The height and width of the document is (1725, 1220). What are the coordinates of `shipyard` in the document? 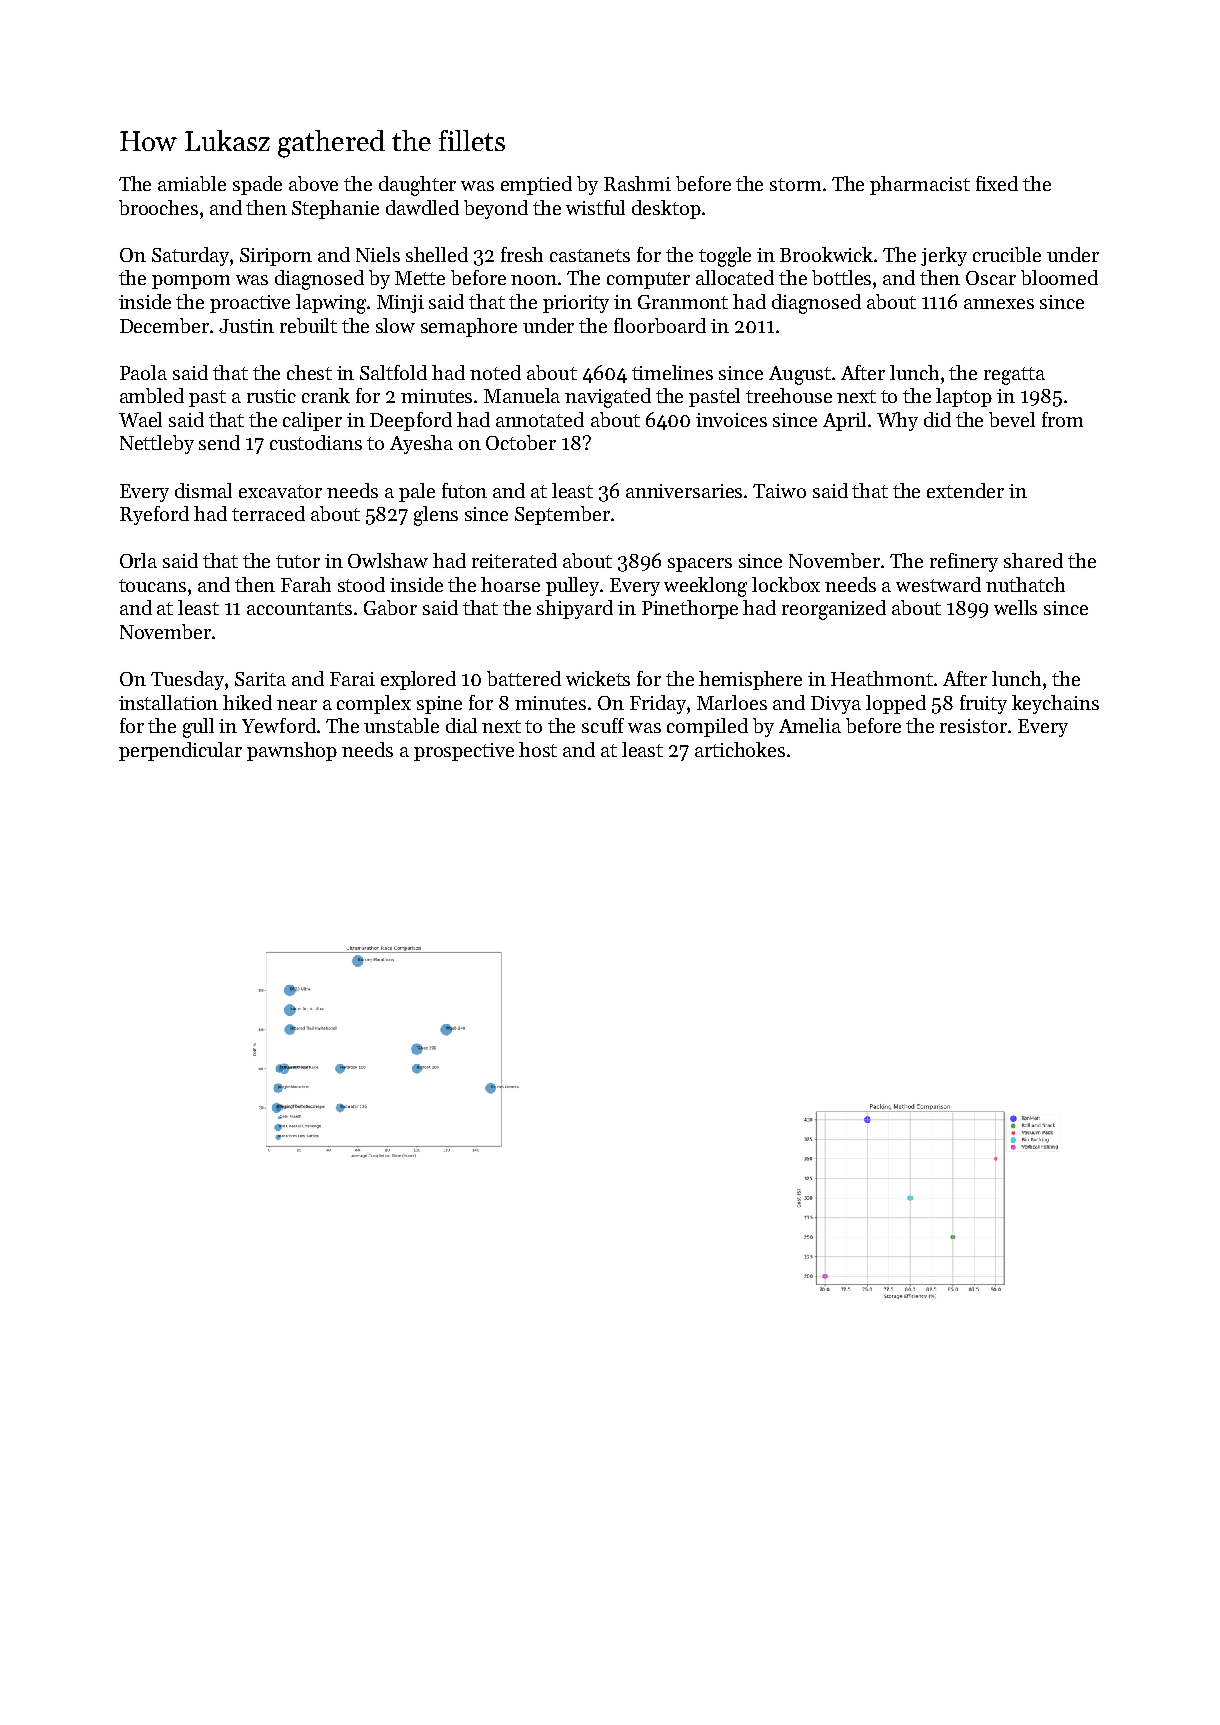 It's located at (575, 609).
